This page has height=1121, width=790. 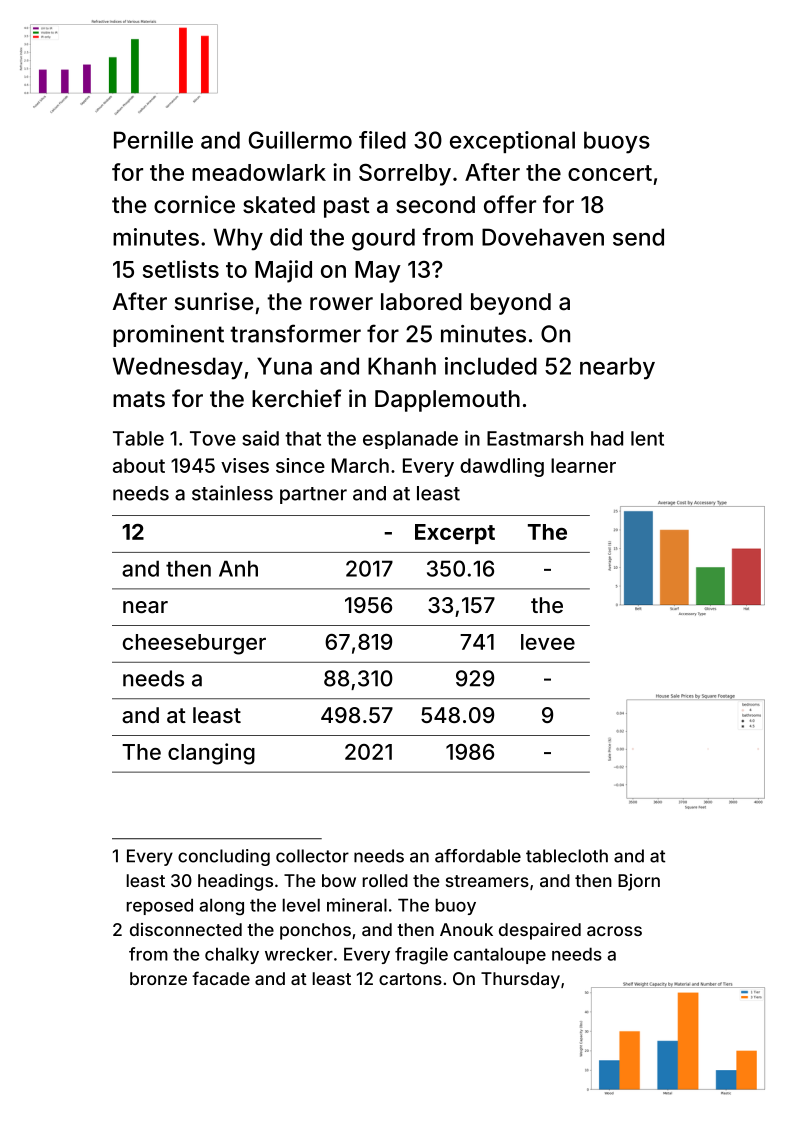 What do you see at coordinates (502, 467) in the page?
I see `dawdling` at bounding box center [502, 467].
